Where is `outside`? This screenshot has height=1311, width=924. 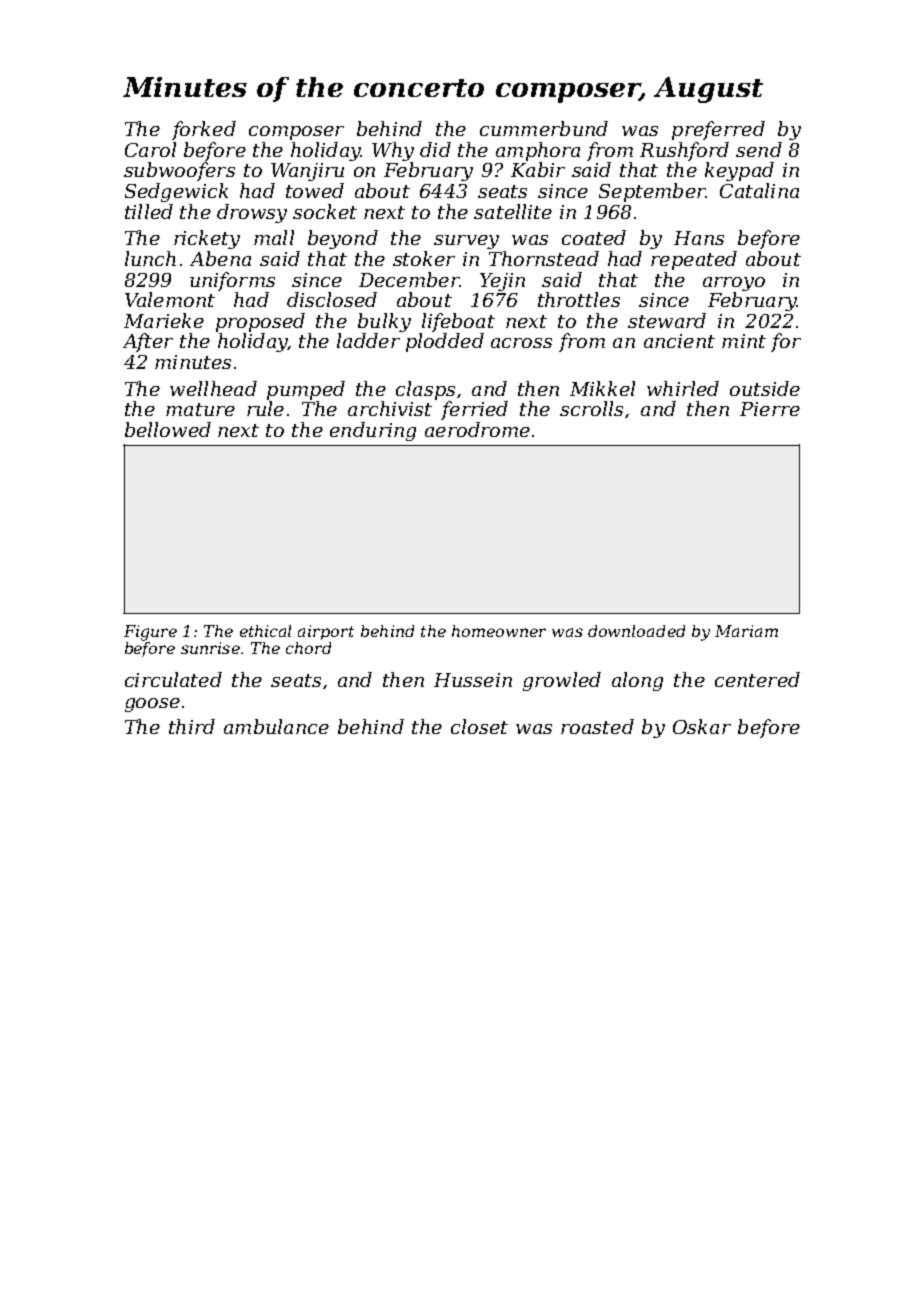
outside is located at coordinates (765, 388).
